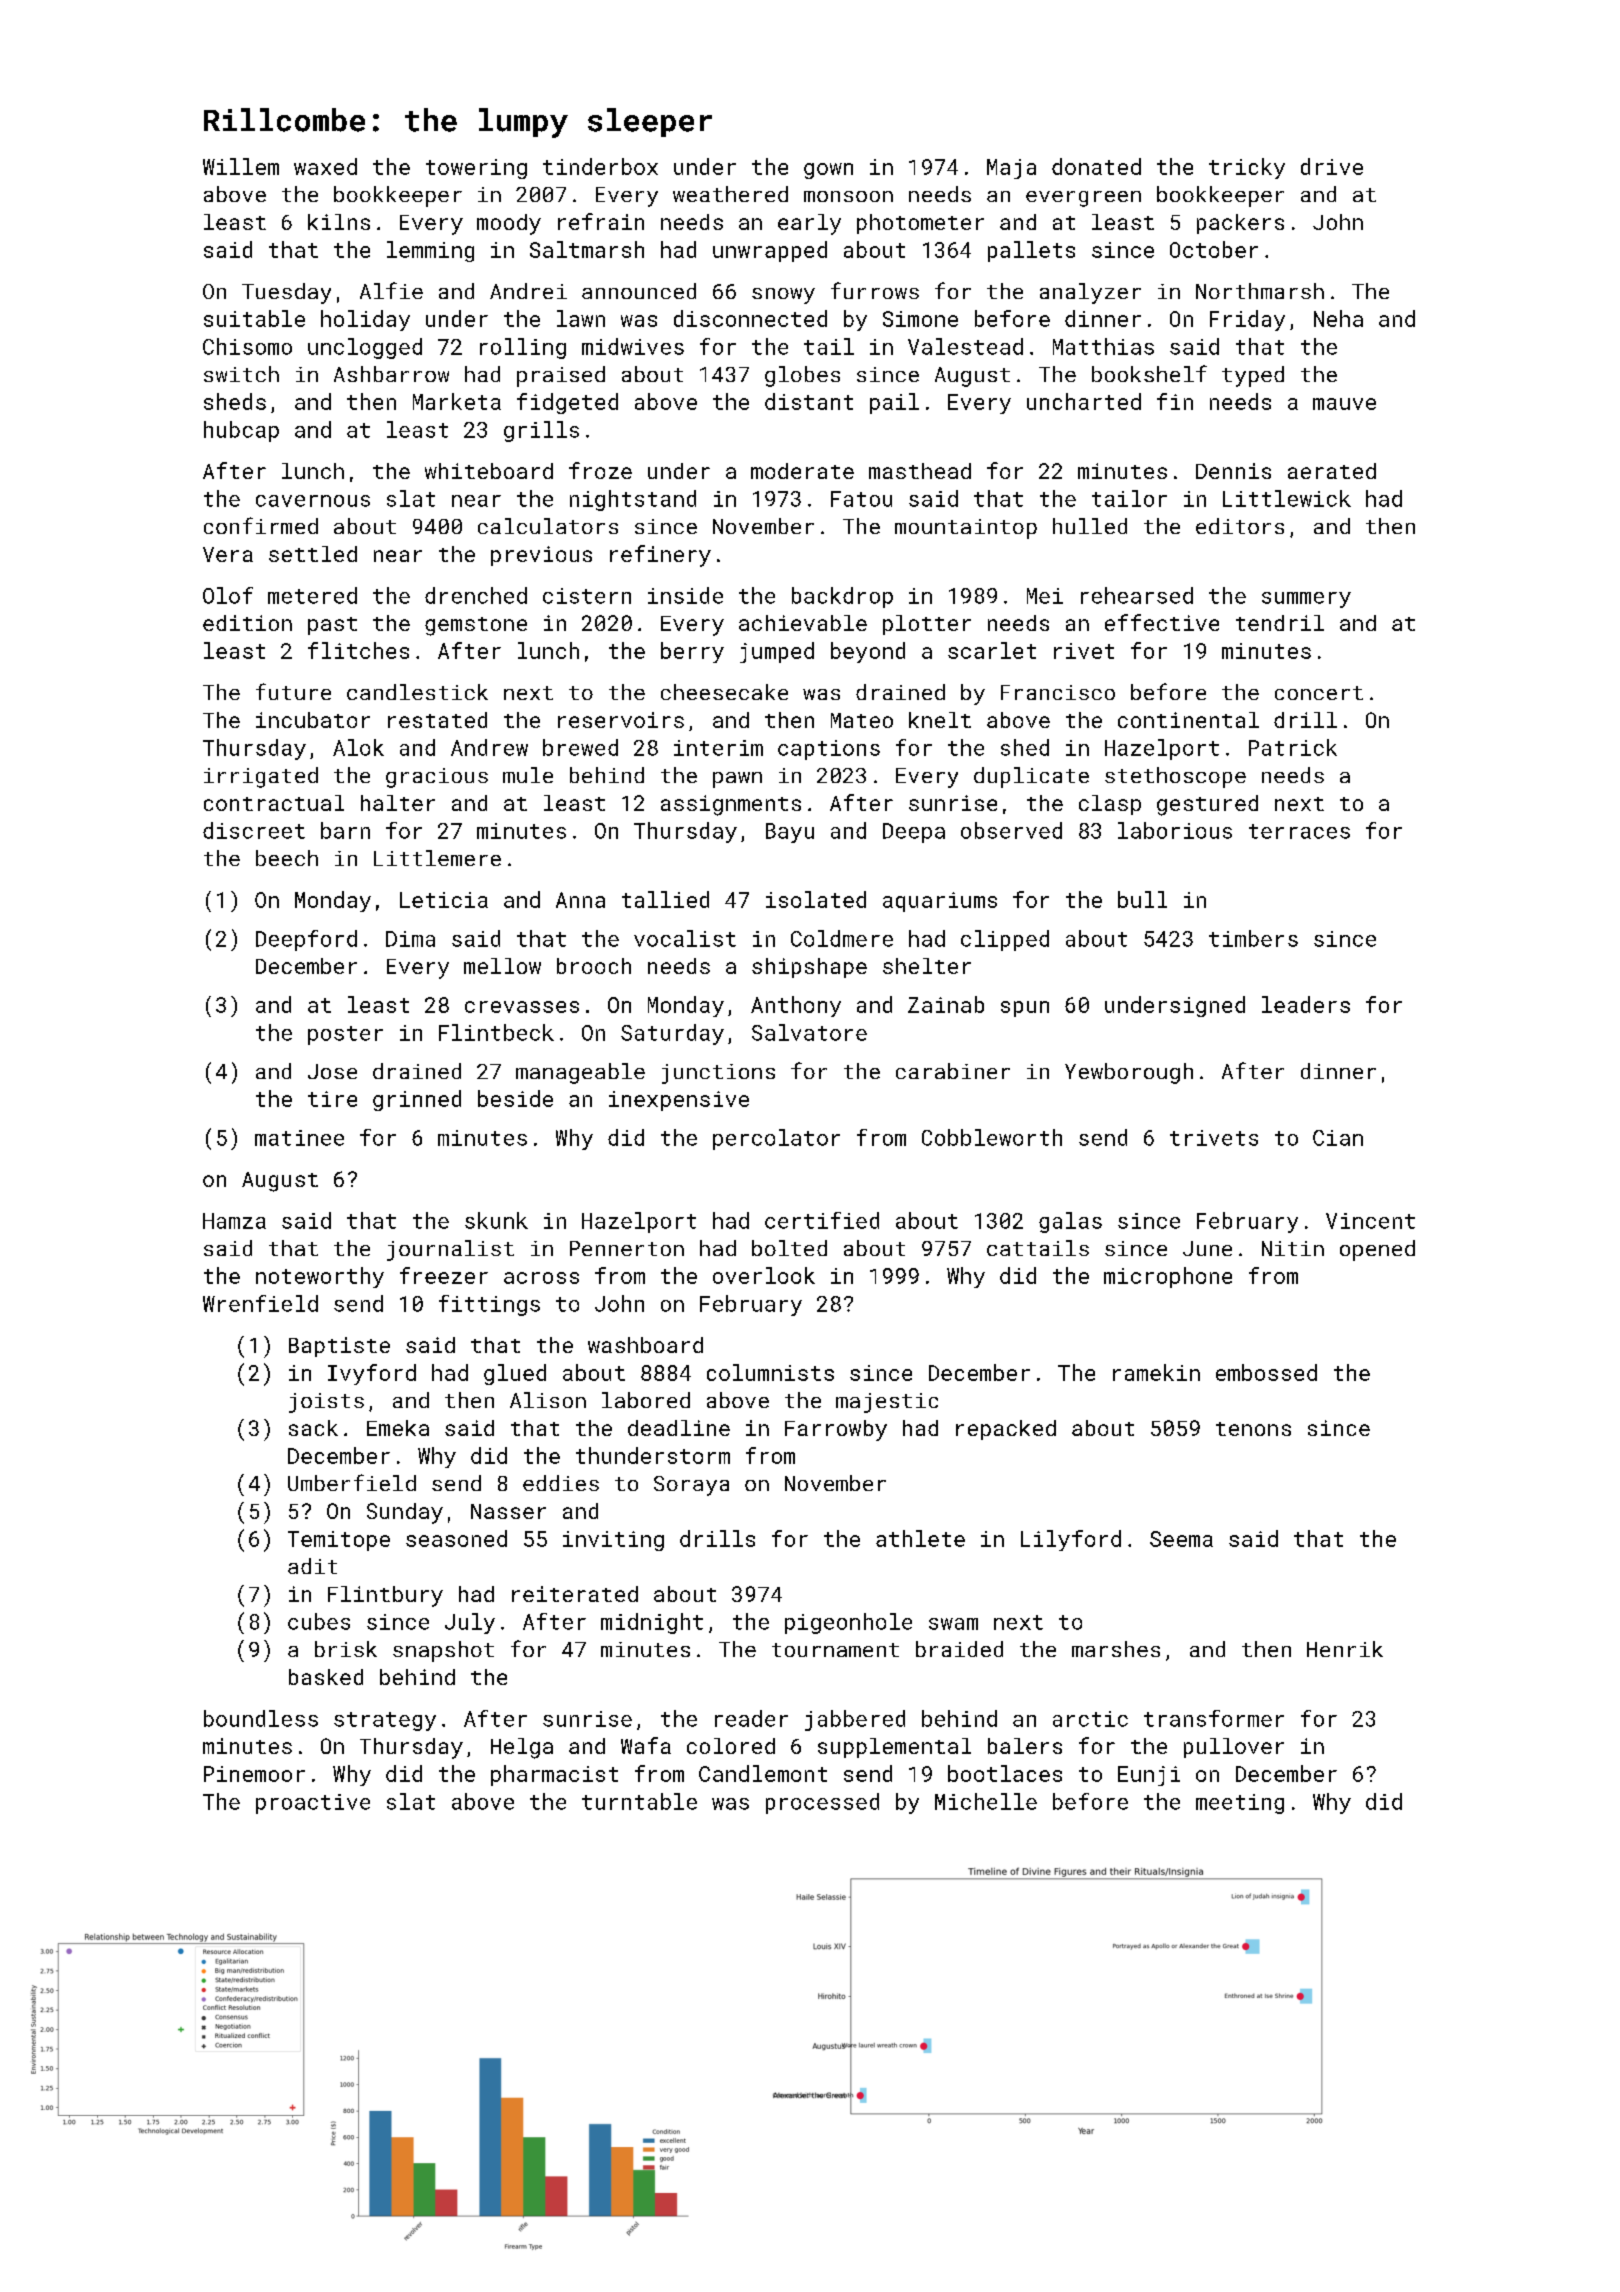 The image size is (1620, 2292). What do you see at coordinates (228, 554) in the screenshot?
I see `Vera` at bounding box center [228, 554].
